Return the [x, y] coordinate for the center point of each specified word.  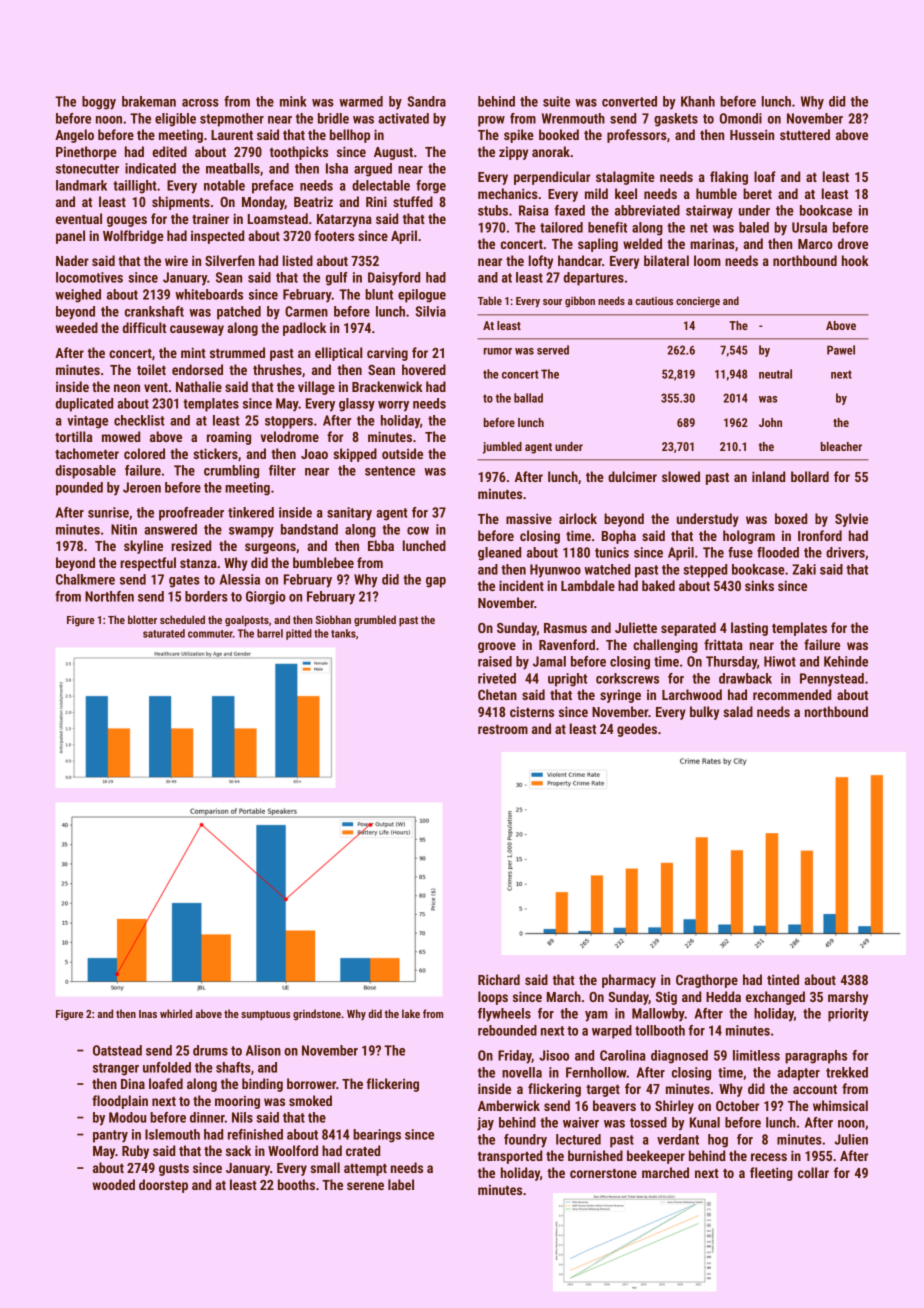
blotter [142, 619]
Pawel [841, 350]
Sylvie [851, 520]
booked [559, 134]
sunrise [108, 512]
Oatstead [117, 1050]
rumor [498, 351]
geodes [637, 730]
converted [629, 101]
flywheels [504, 1015]
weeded [76, 327]
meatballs [233, 168]
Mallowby [658, 1015]
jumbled [502, 448]
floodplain [120, 1102]
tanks [343, 633]
